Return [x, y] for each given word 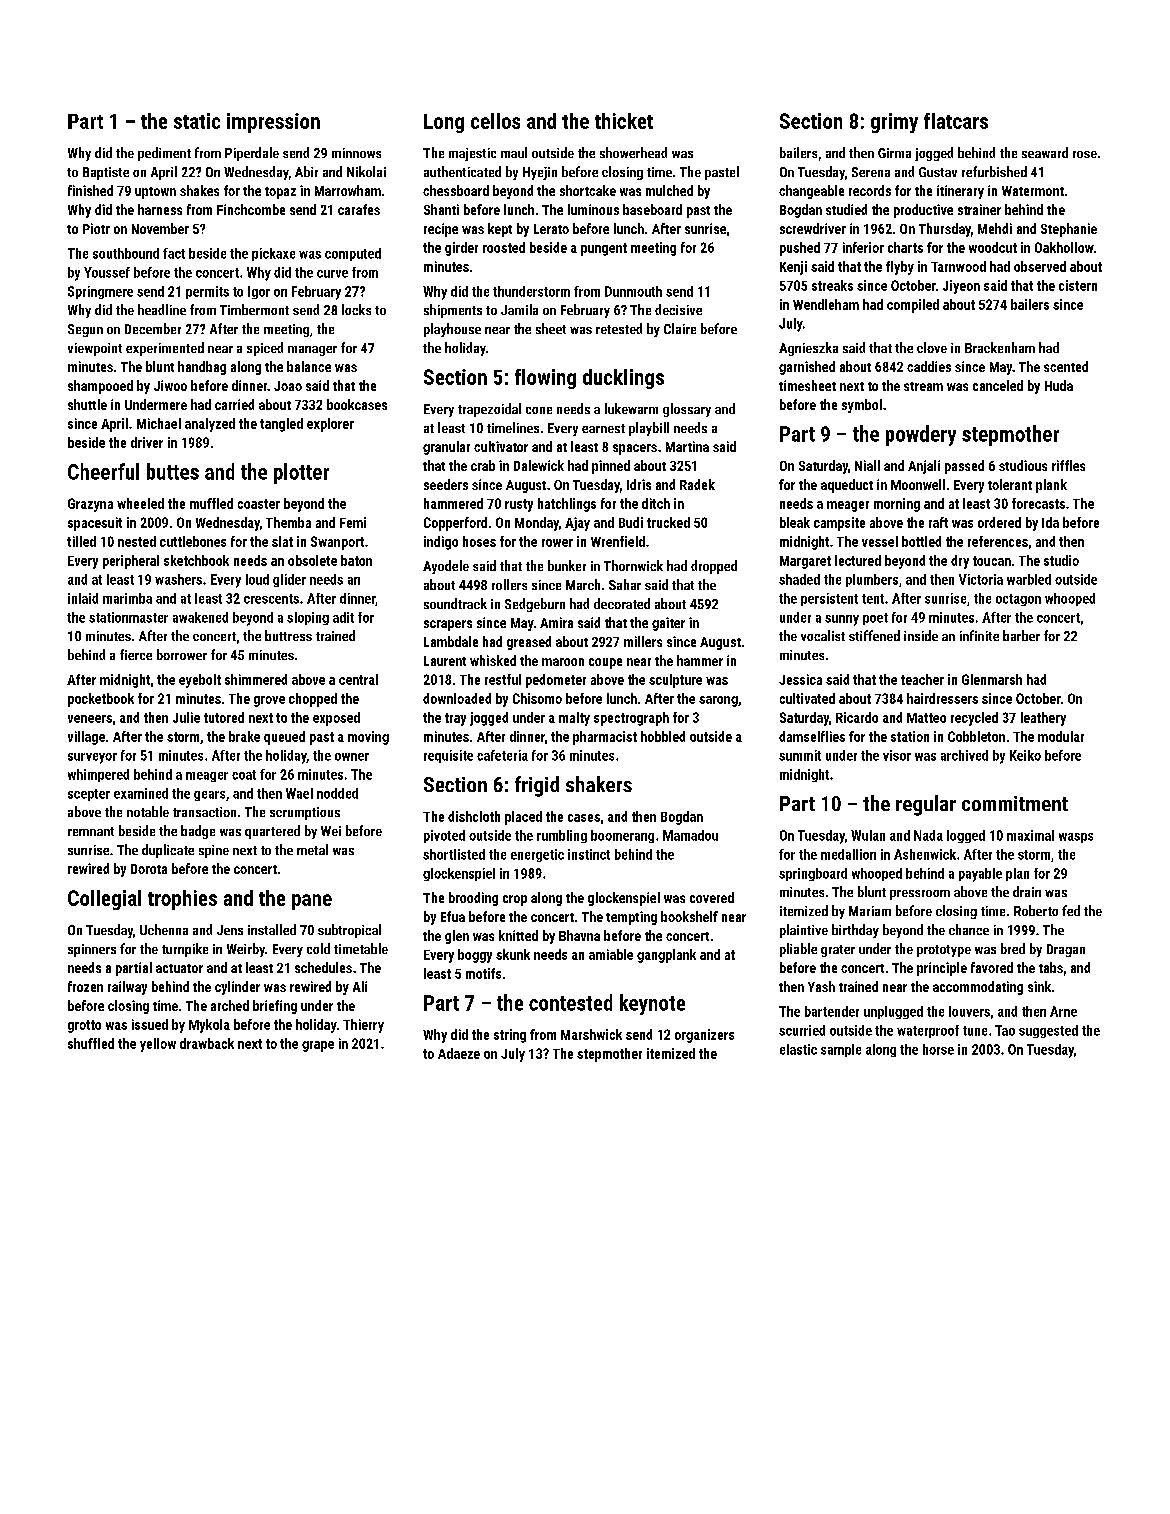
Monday [537, 524]
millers [643, 641]
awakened [200, 617]
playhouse [452, 330]
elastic [798, 1049]
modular [1061, 736]
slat [282, 541]
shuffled [91, 1043]
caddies [929, 366]
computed [353, 254]
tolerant [1010, 484]
